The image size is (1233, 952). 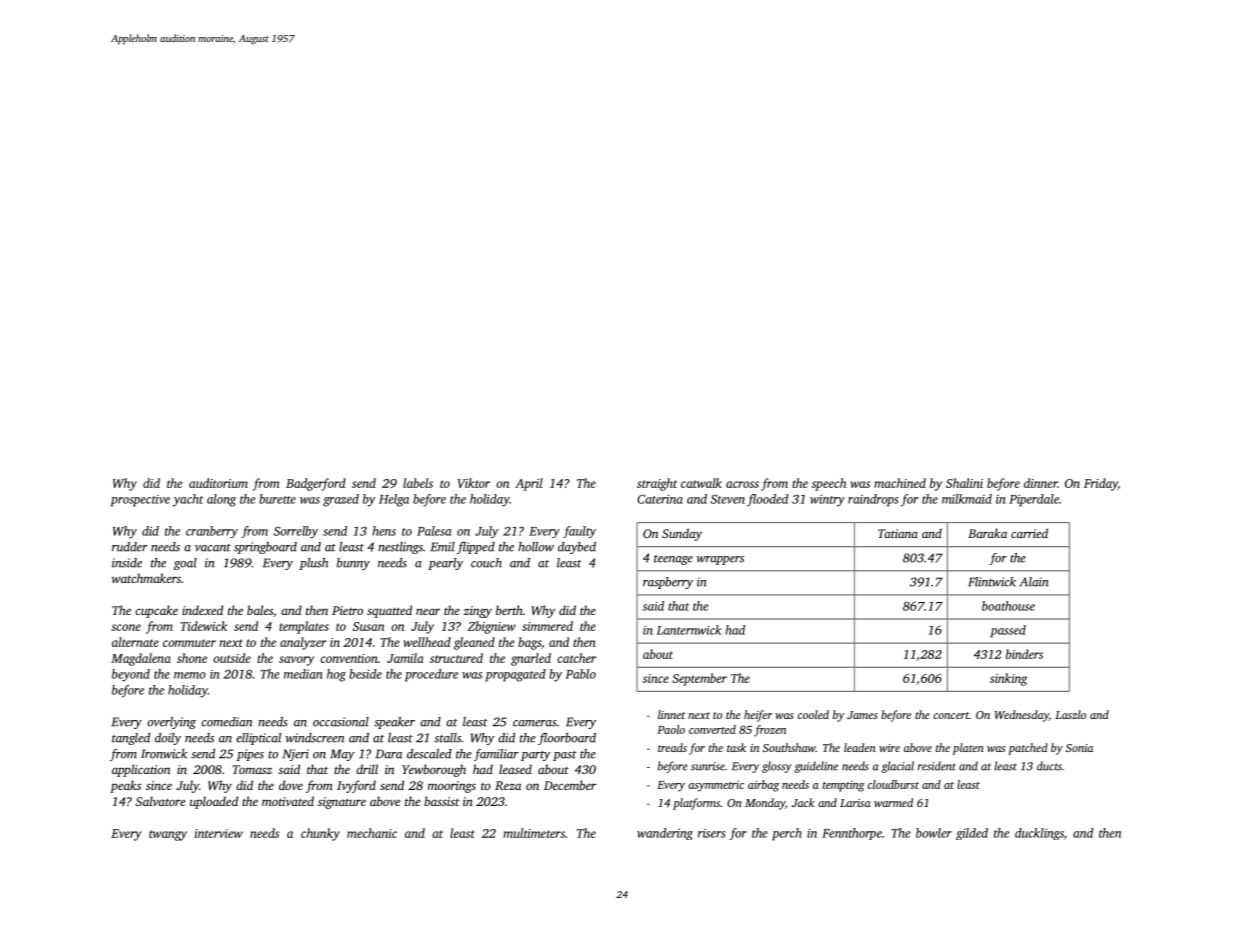 I want to click on interview, so click(x=219, y=833).
